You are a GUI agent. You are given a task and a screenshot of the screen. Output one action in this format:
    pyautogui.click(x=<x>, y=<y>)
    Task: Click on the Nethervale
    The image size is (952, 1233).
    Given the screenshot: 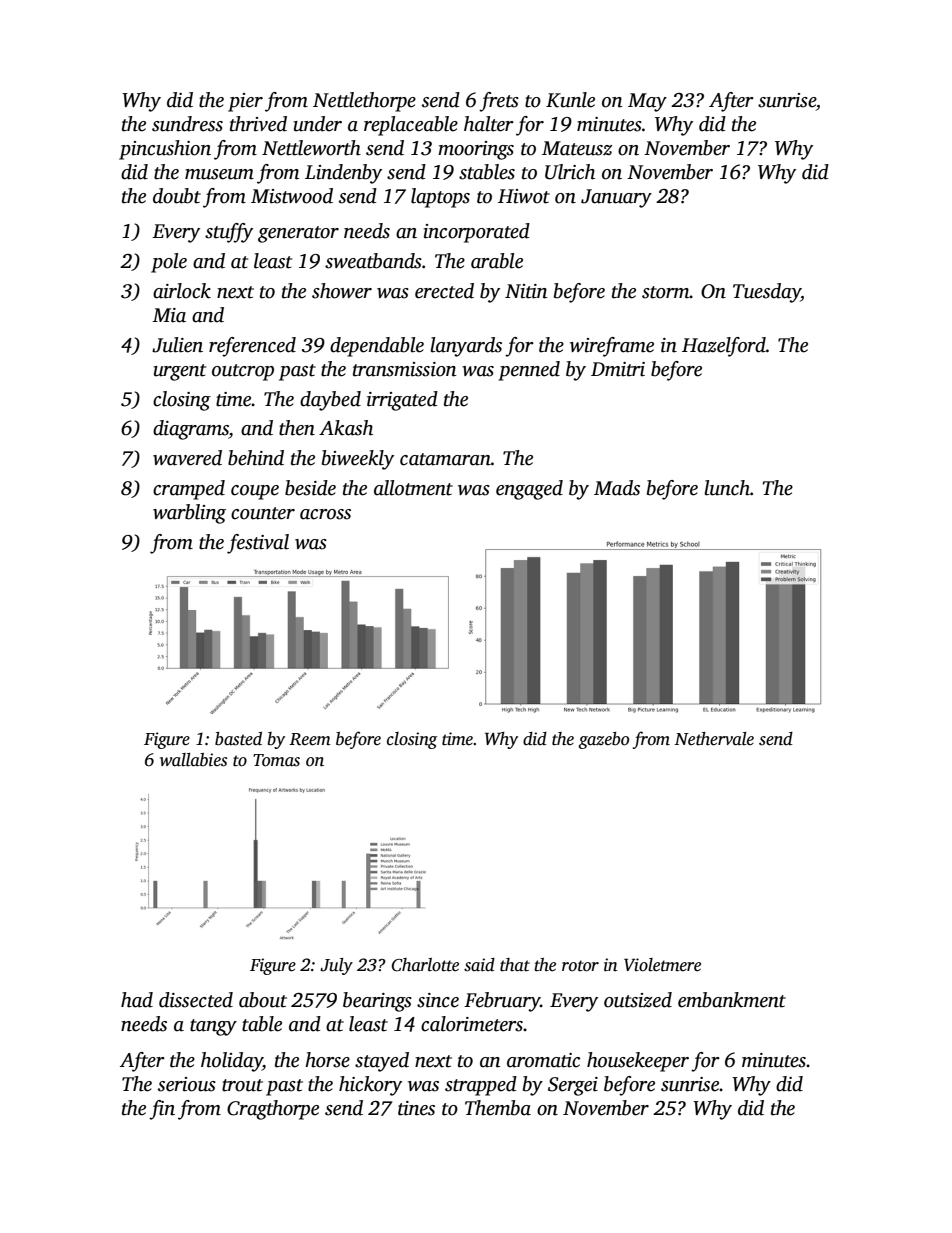 What is the action you would take?
    pyautogui.click(x=714, y=739)
